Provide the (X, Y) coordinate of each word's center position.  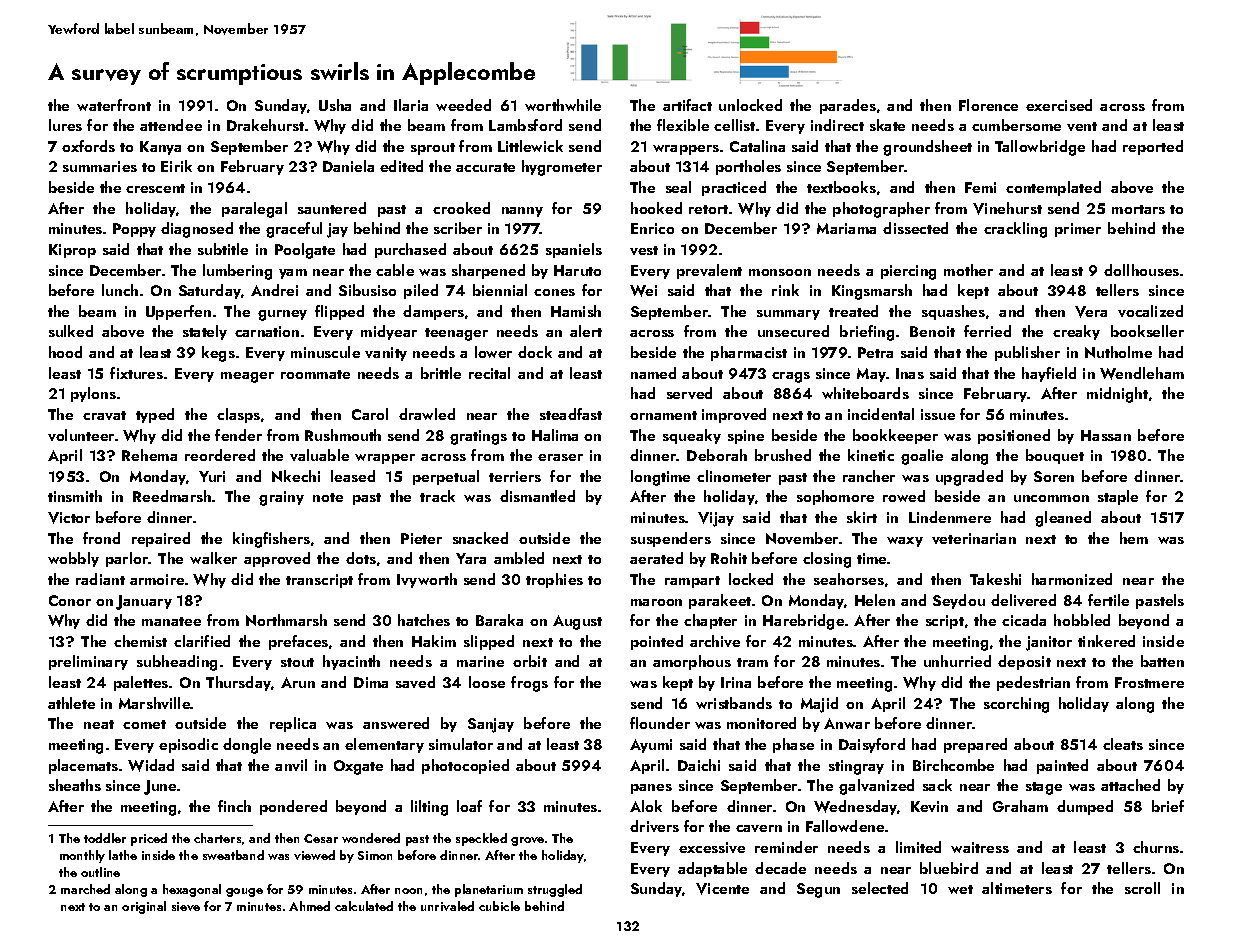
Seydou (959, 601)
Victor (69, 518)
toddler (105, 838)
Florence (988, 105)
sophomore (835, 497)
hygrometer (562, 168)
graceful (294, 230)
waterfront (114, 105)
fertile (1108, 600)
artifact (687, 105)
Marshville (155, 703)
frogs (529, 684)
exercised (1059, 105)
